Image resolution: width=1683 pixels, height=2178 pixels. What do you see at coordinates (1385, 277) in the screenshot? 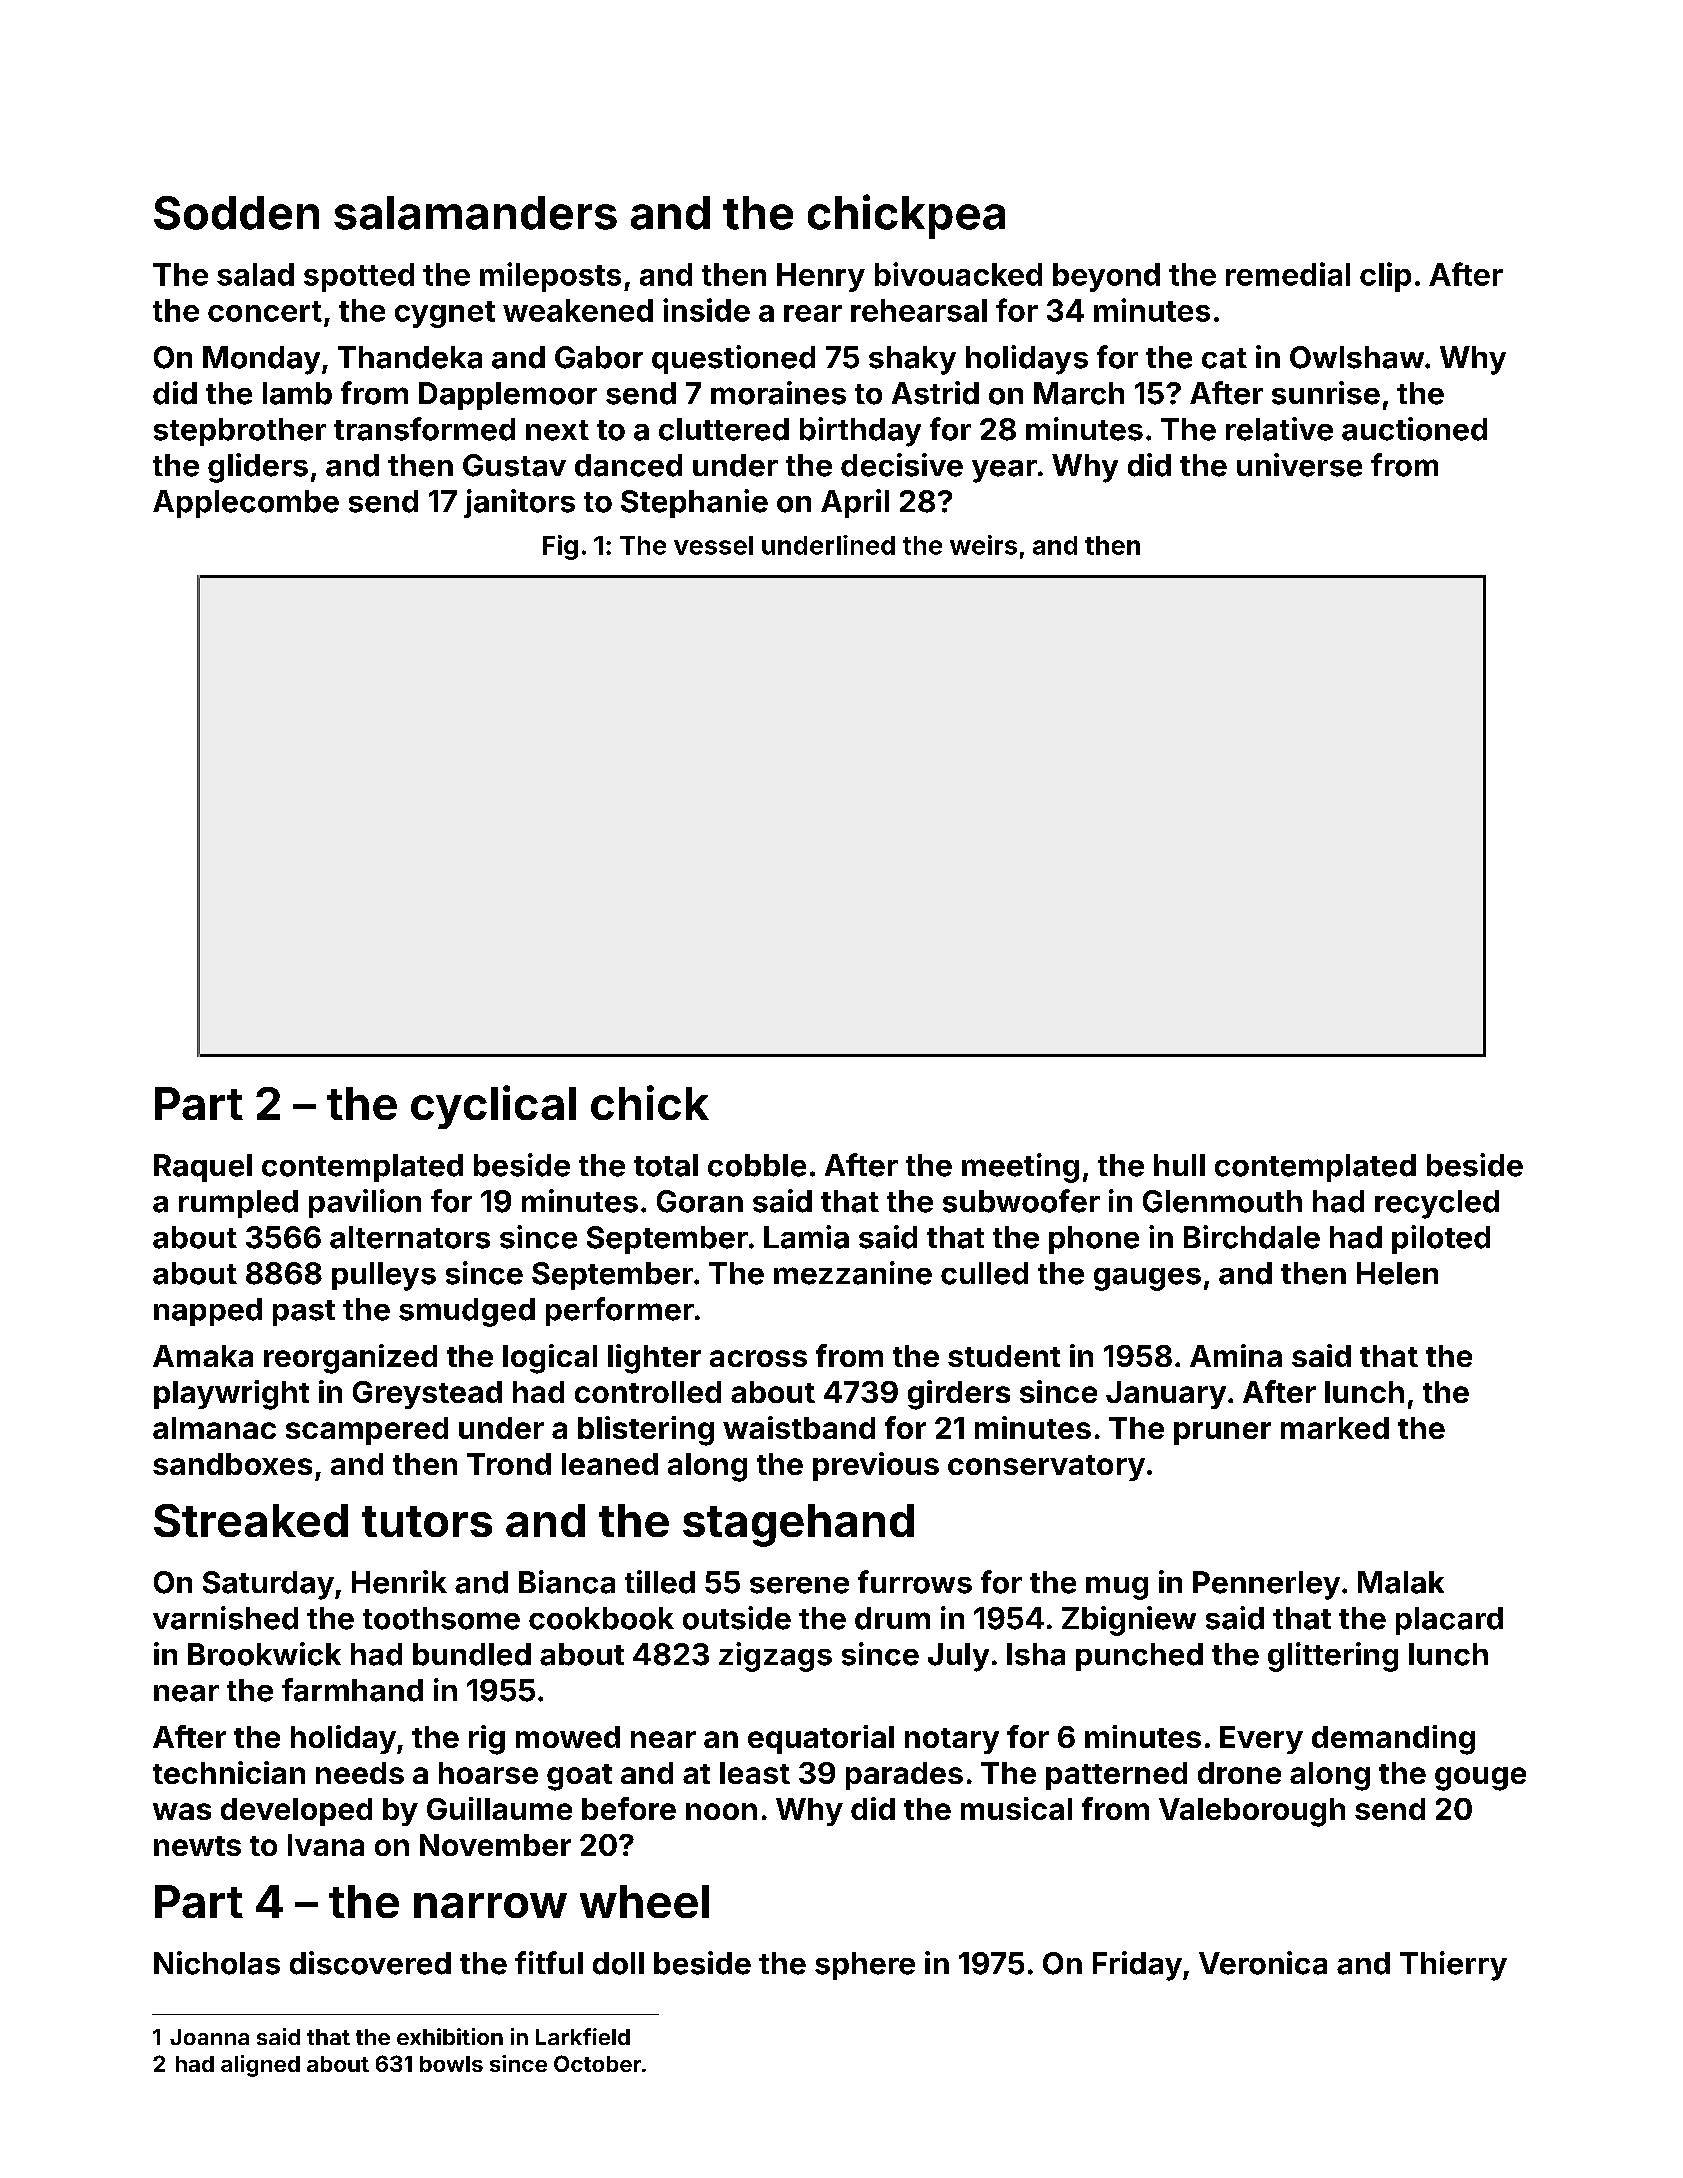
I see `clip` at bounding box center [1385, 277].
